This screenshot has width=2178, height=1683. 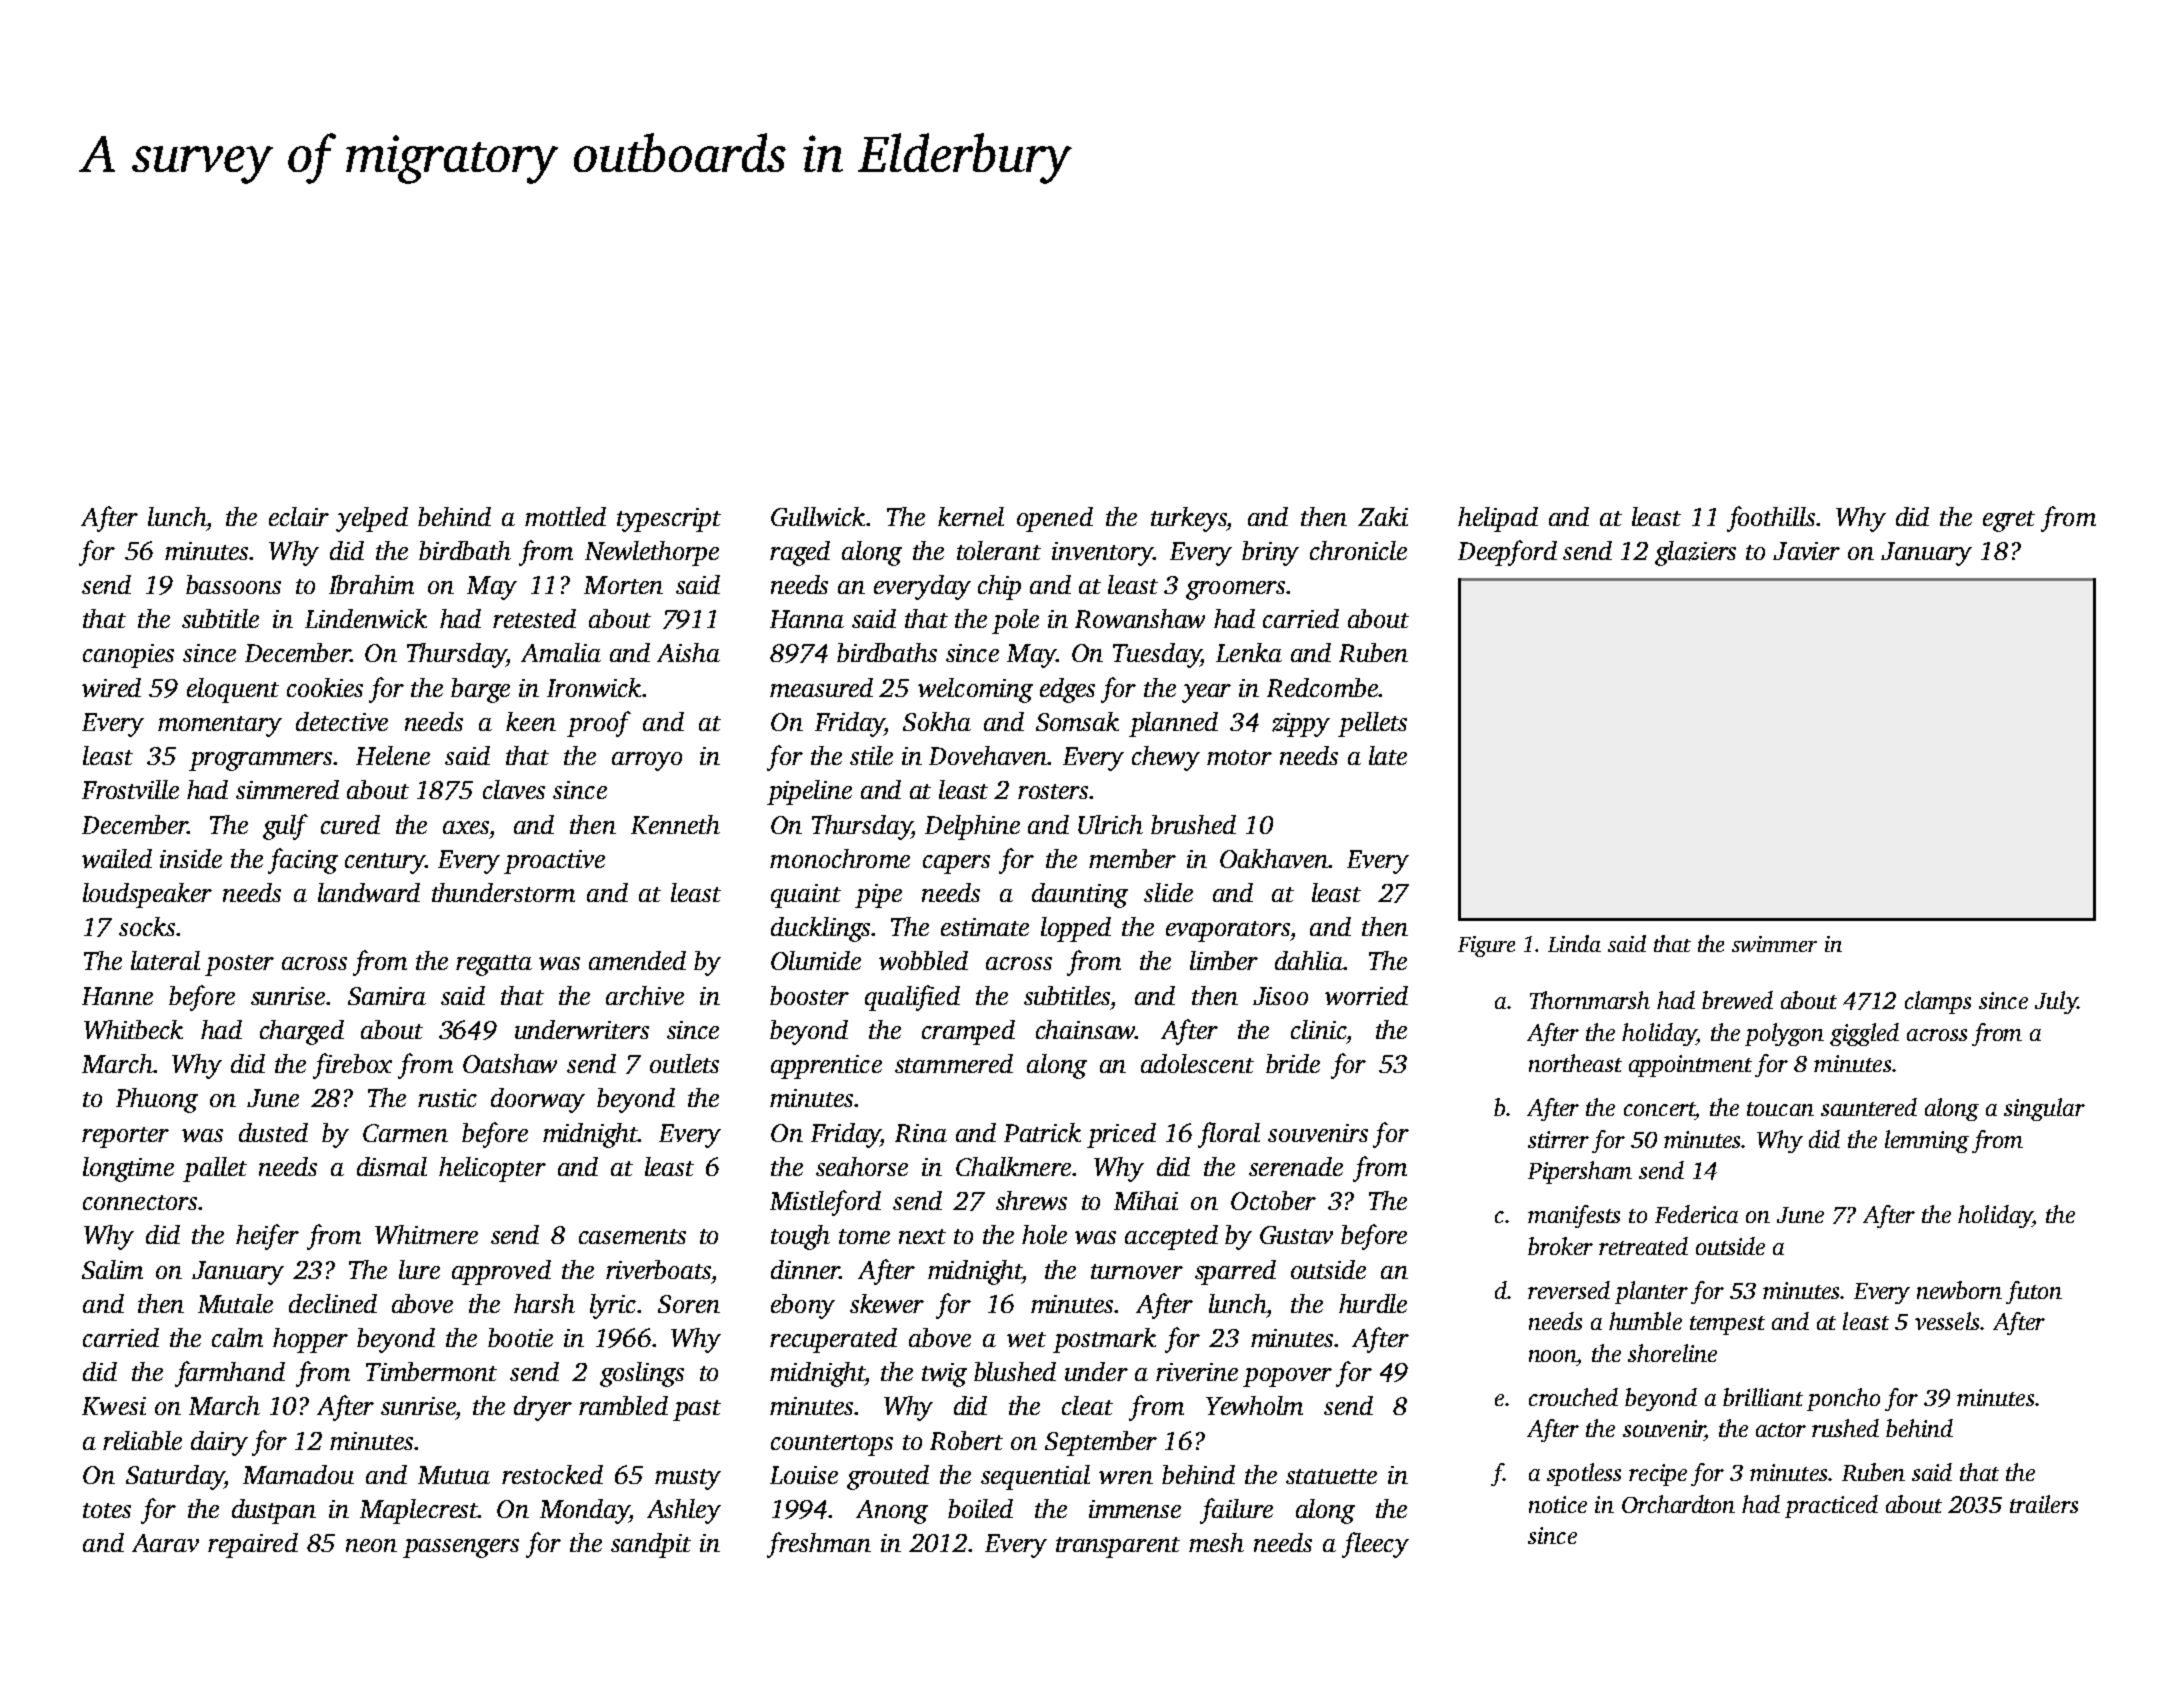 I want to click on groomers, so click(x=1235, y=590).
